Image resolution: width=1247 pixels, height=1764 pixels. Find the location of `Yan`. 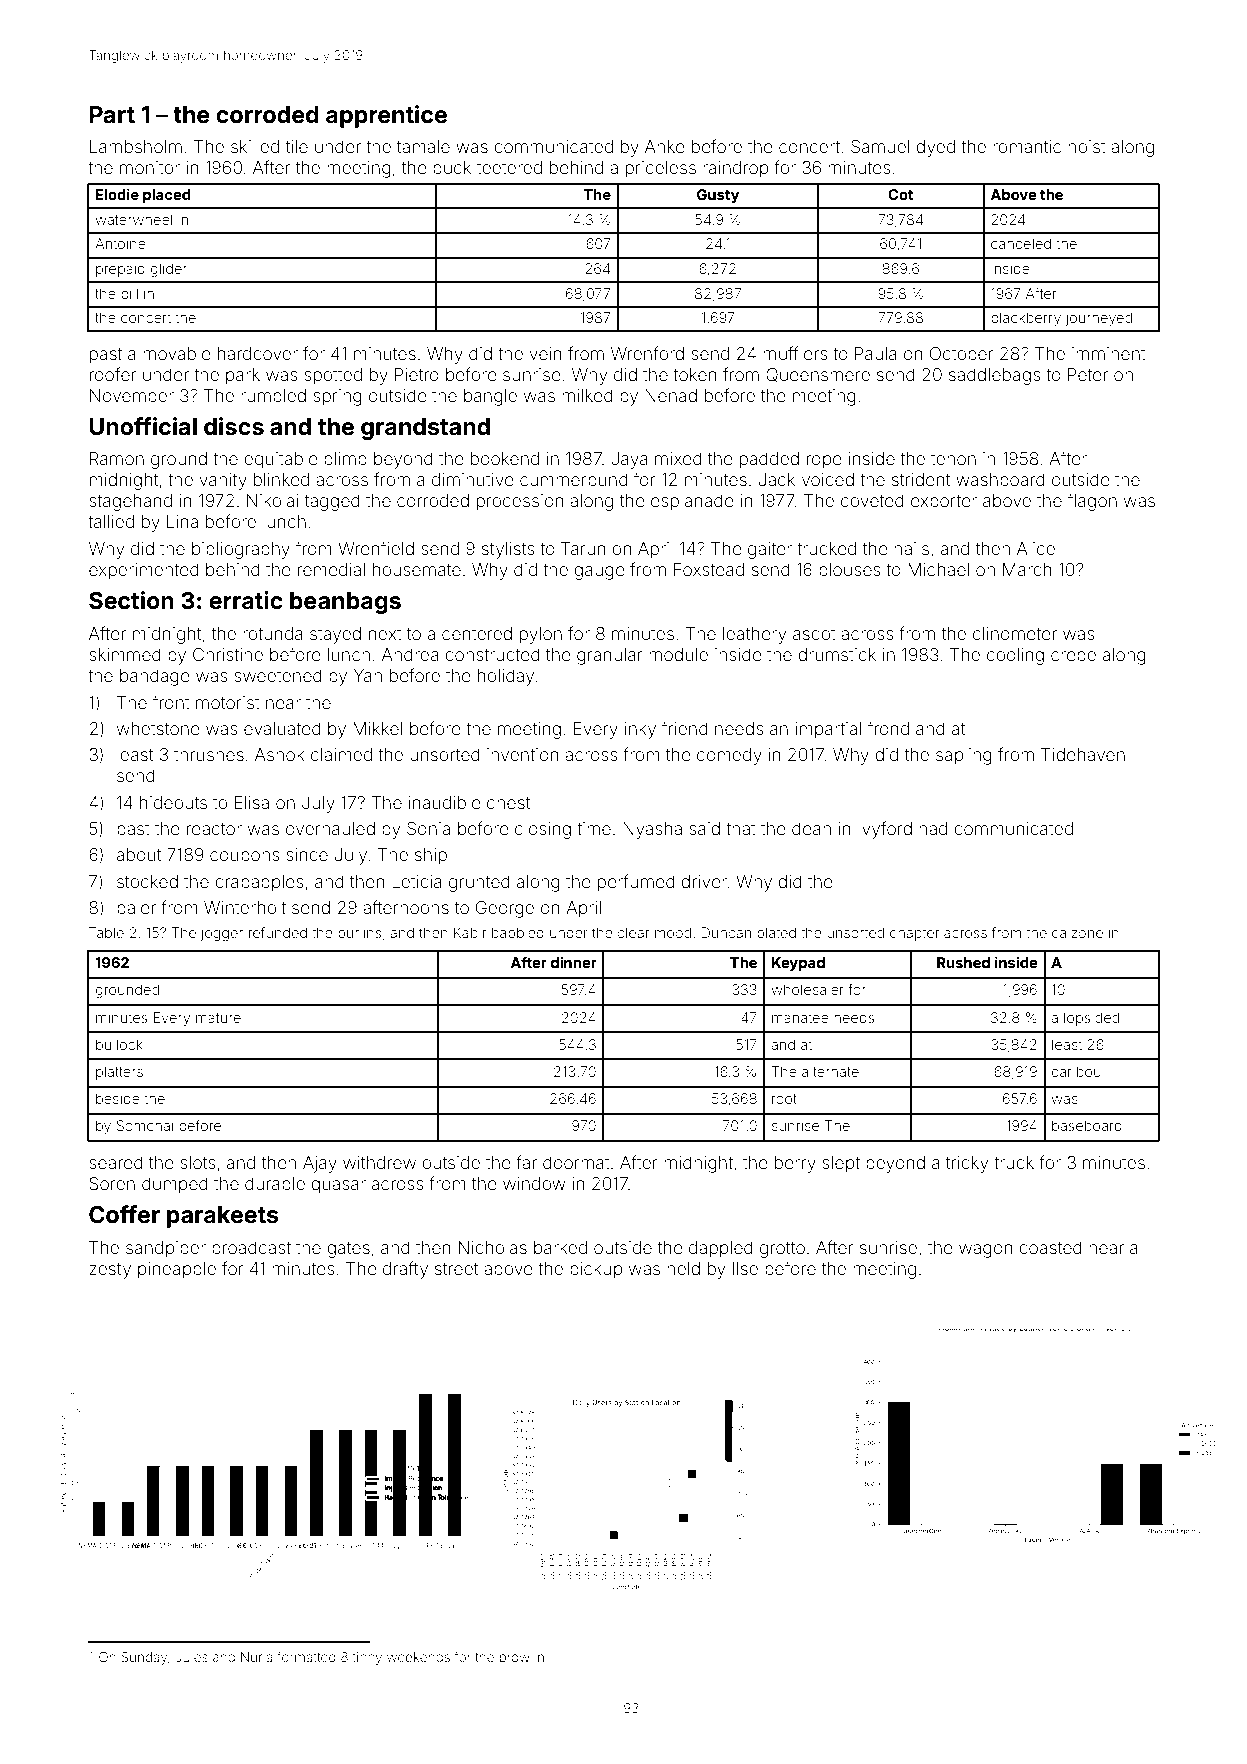

Yan is located at coordinates (368, 675).
